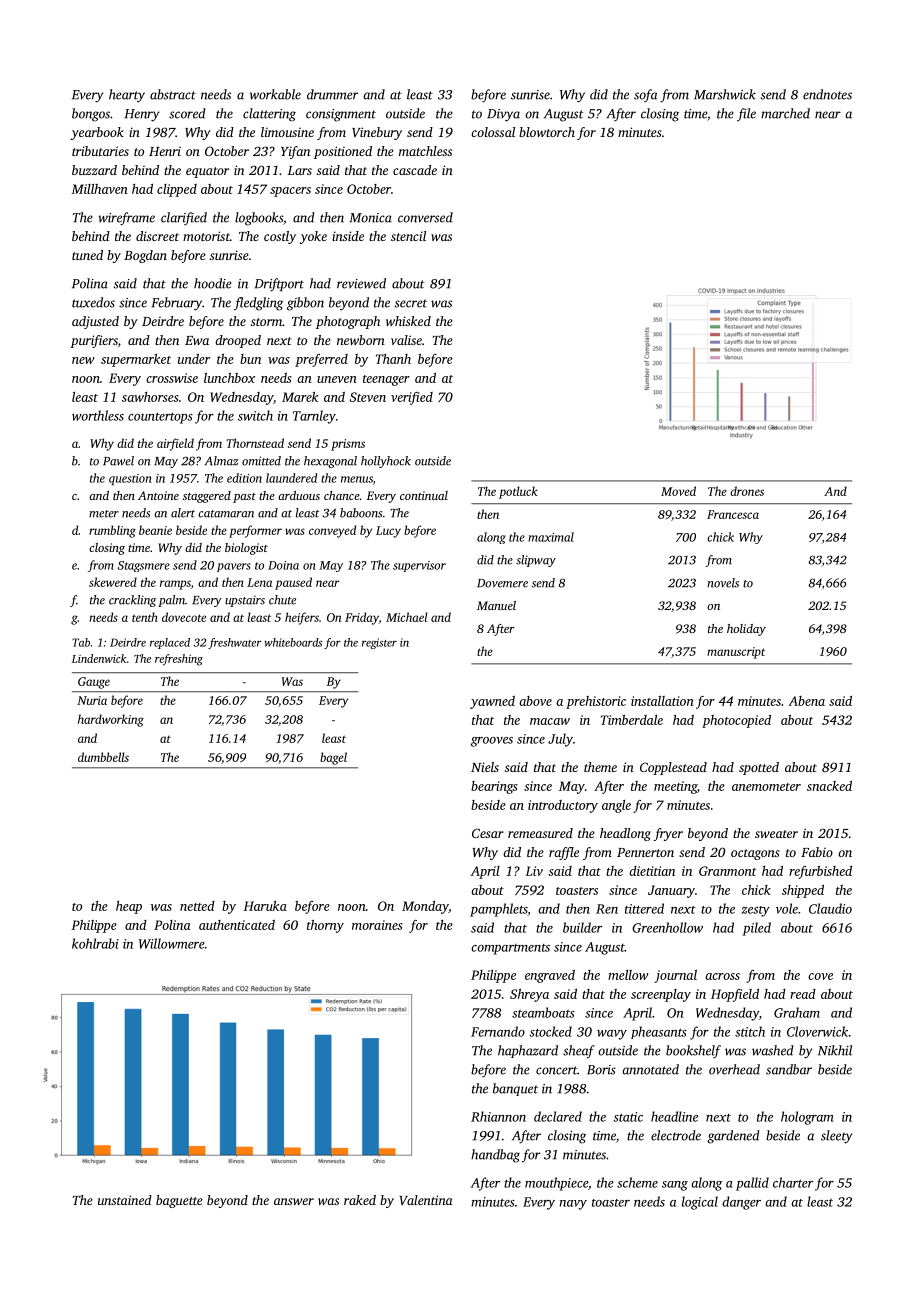  I want to click on drones, so click(747, 491).
